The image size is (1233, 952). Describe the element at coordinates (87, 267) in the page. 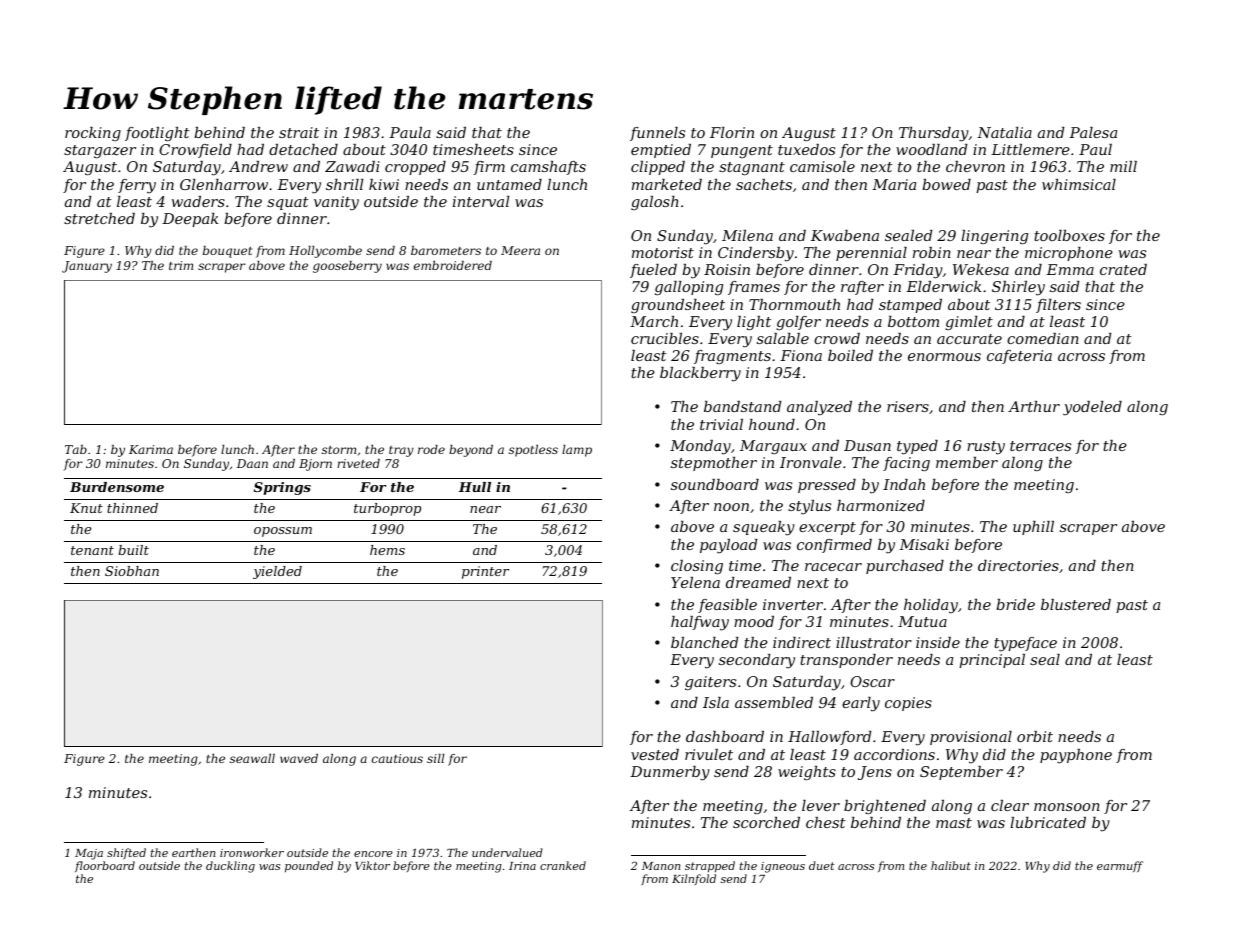

I see `January` at that location.
